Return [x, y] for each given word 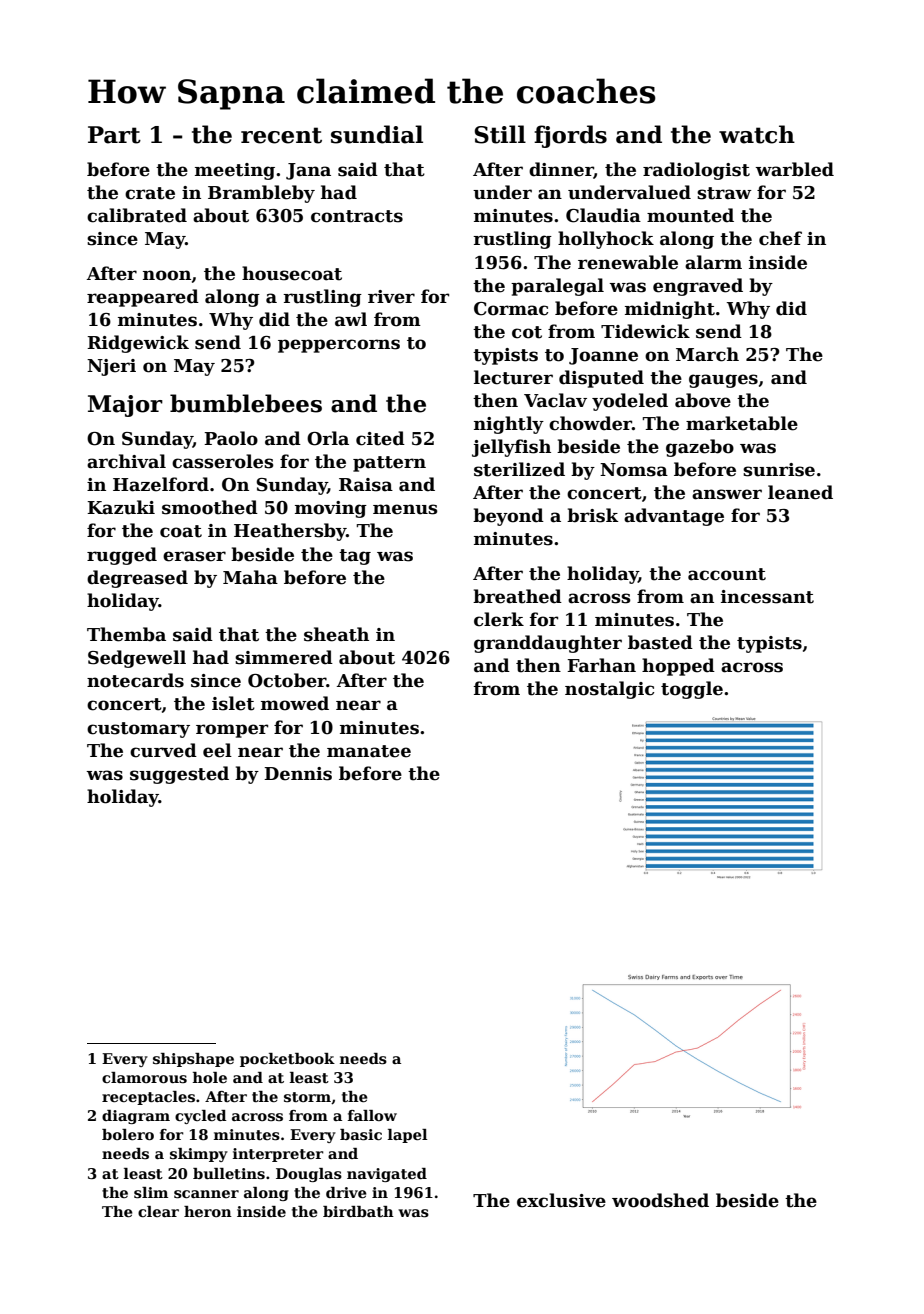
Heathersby [290, 532]
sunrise [779, 470]
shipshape [193, 1060]
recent [281, 135]
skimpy [199, 1155]
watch [757, 134]
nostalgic [609, 690]
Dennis [298, 774]
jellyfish [511, 448]
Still [500, 134]
